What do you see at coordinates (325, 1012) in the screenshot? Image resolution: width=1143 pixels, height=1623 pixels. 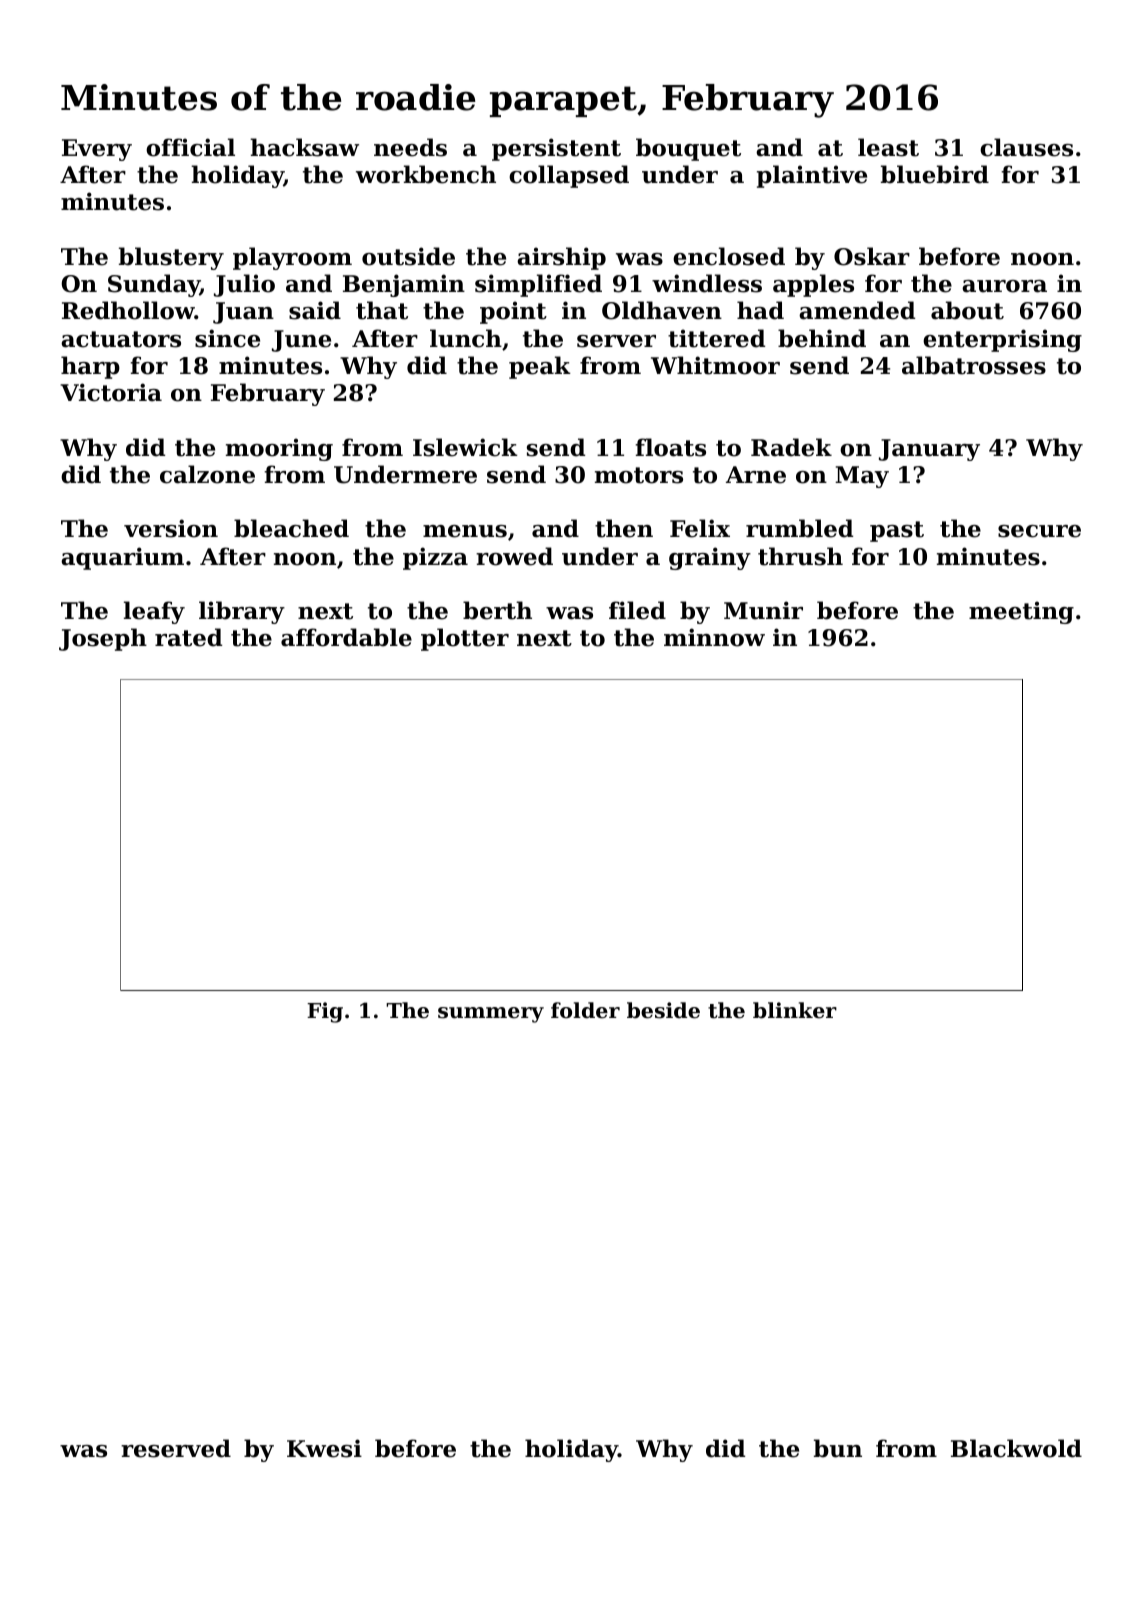 I see `Fig` at bounding box center [325, 1012].
